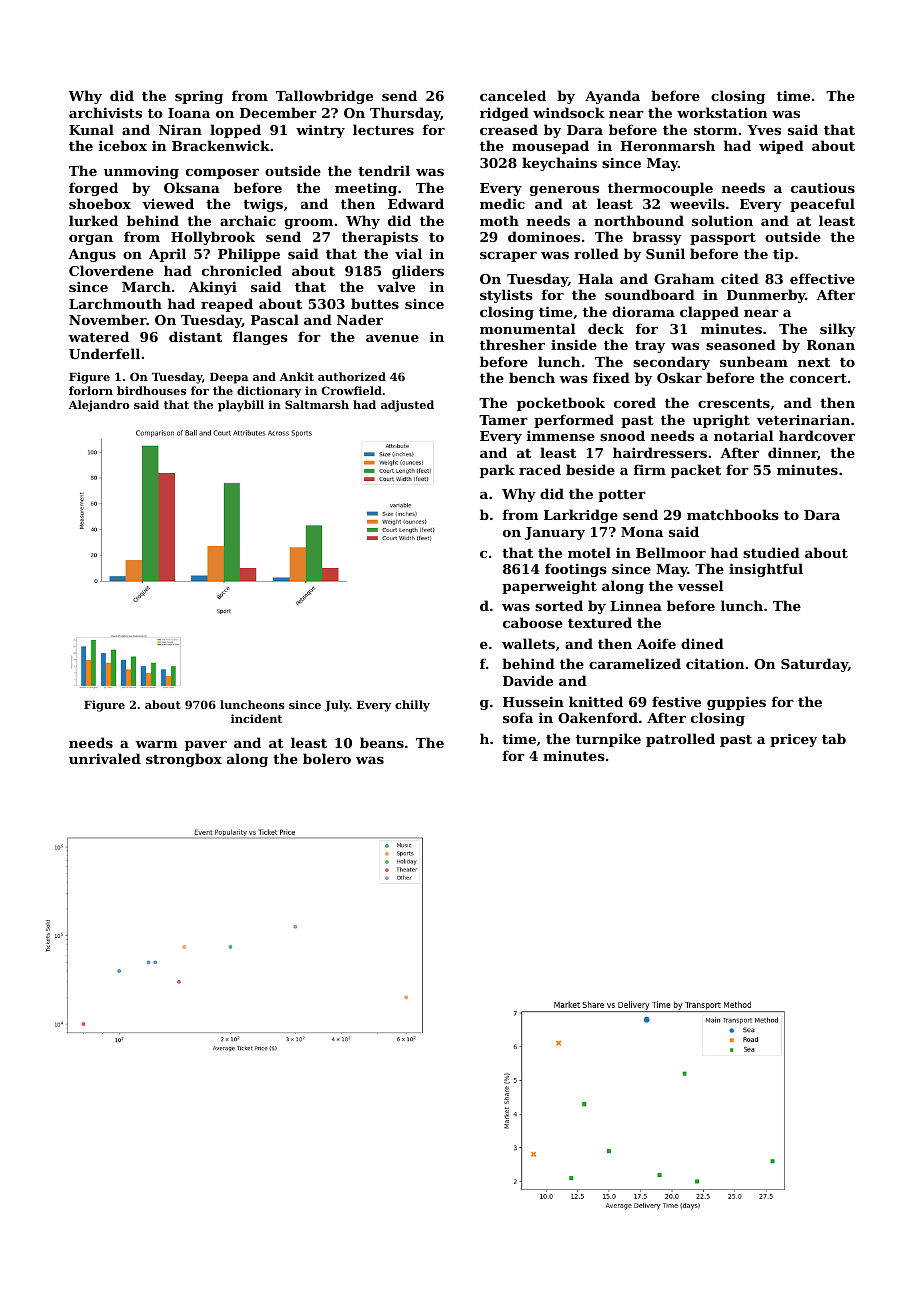 This screenshot has height=1308, width=924. What do you see at coordinates (156, 744) in the screenshot?
I see `warm` at bounding box center [156, 744].
